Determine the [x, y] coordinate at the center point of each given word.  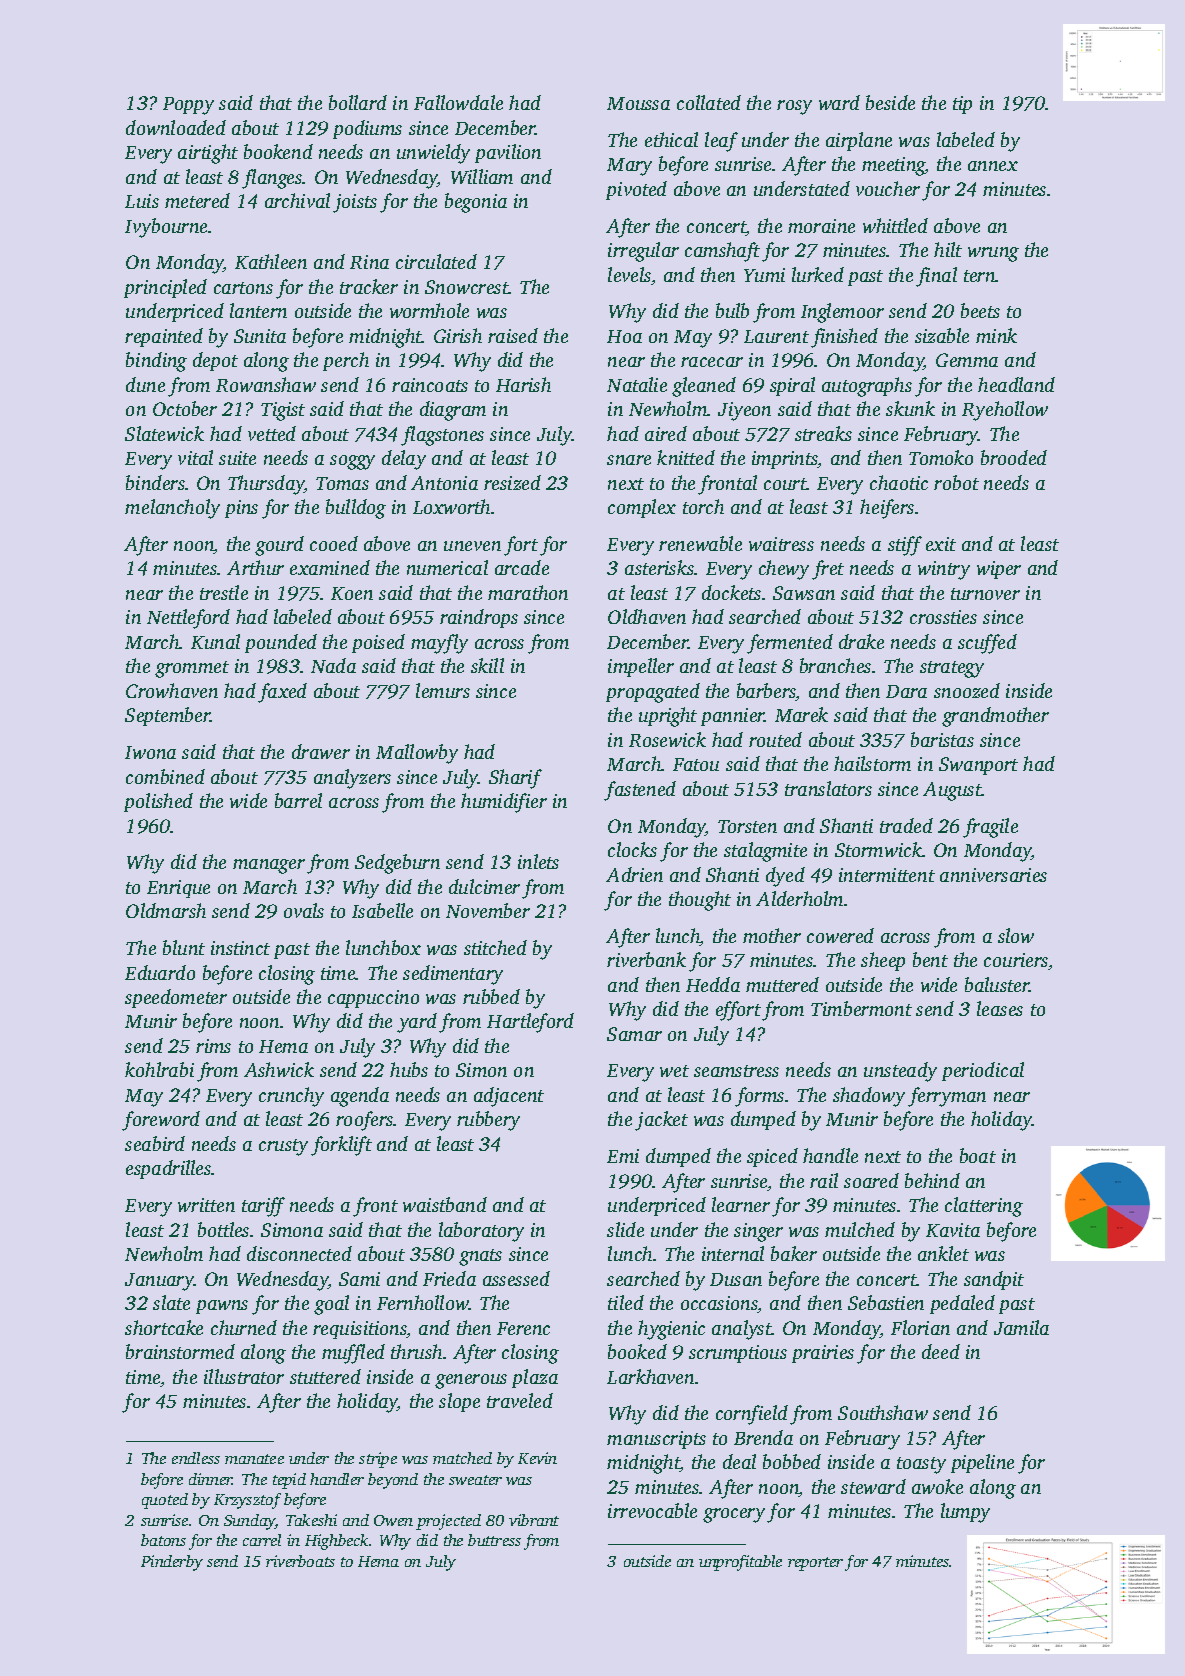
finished [844, 338]
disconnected [299, 1253]
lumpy [965, 1513]
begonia [476, 203]
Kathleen [271, 261]
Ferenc [523, 1328]
